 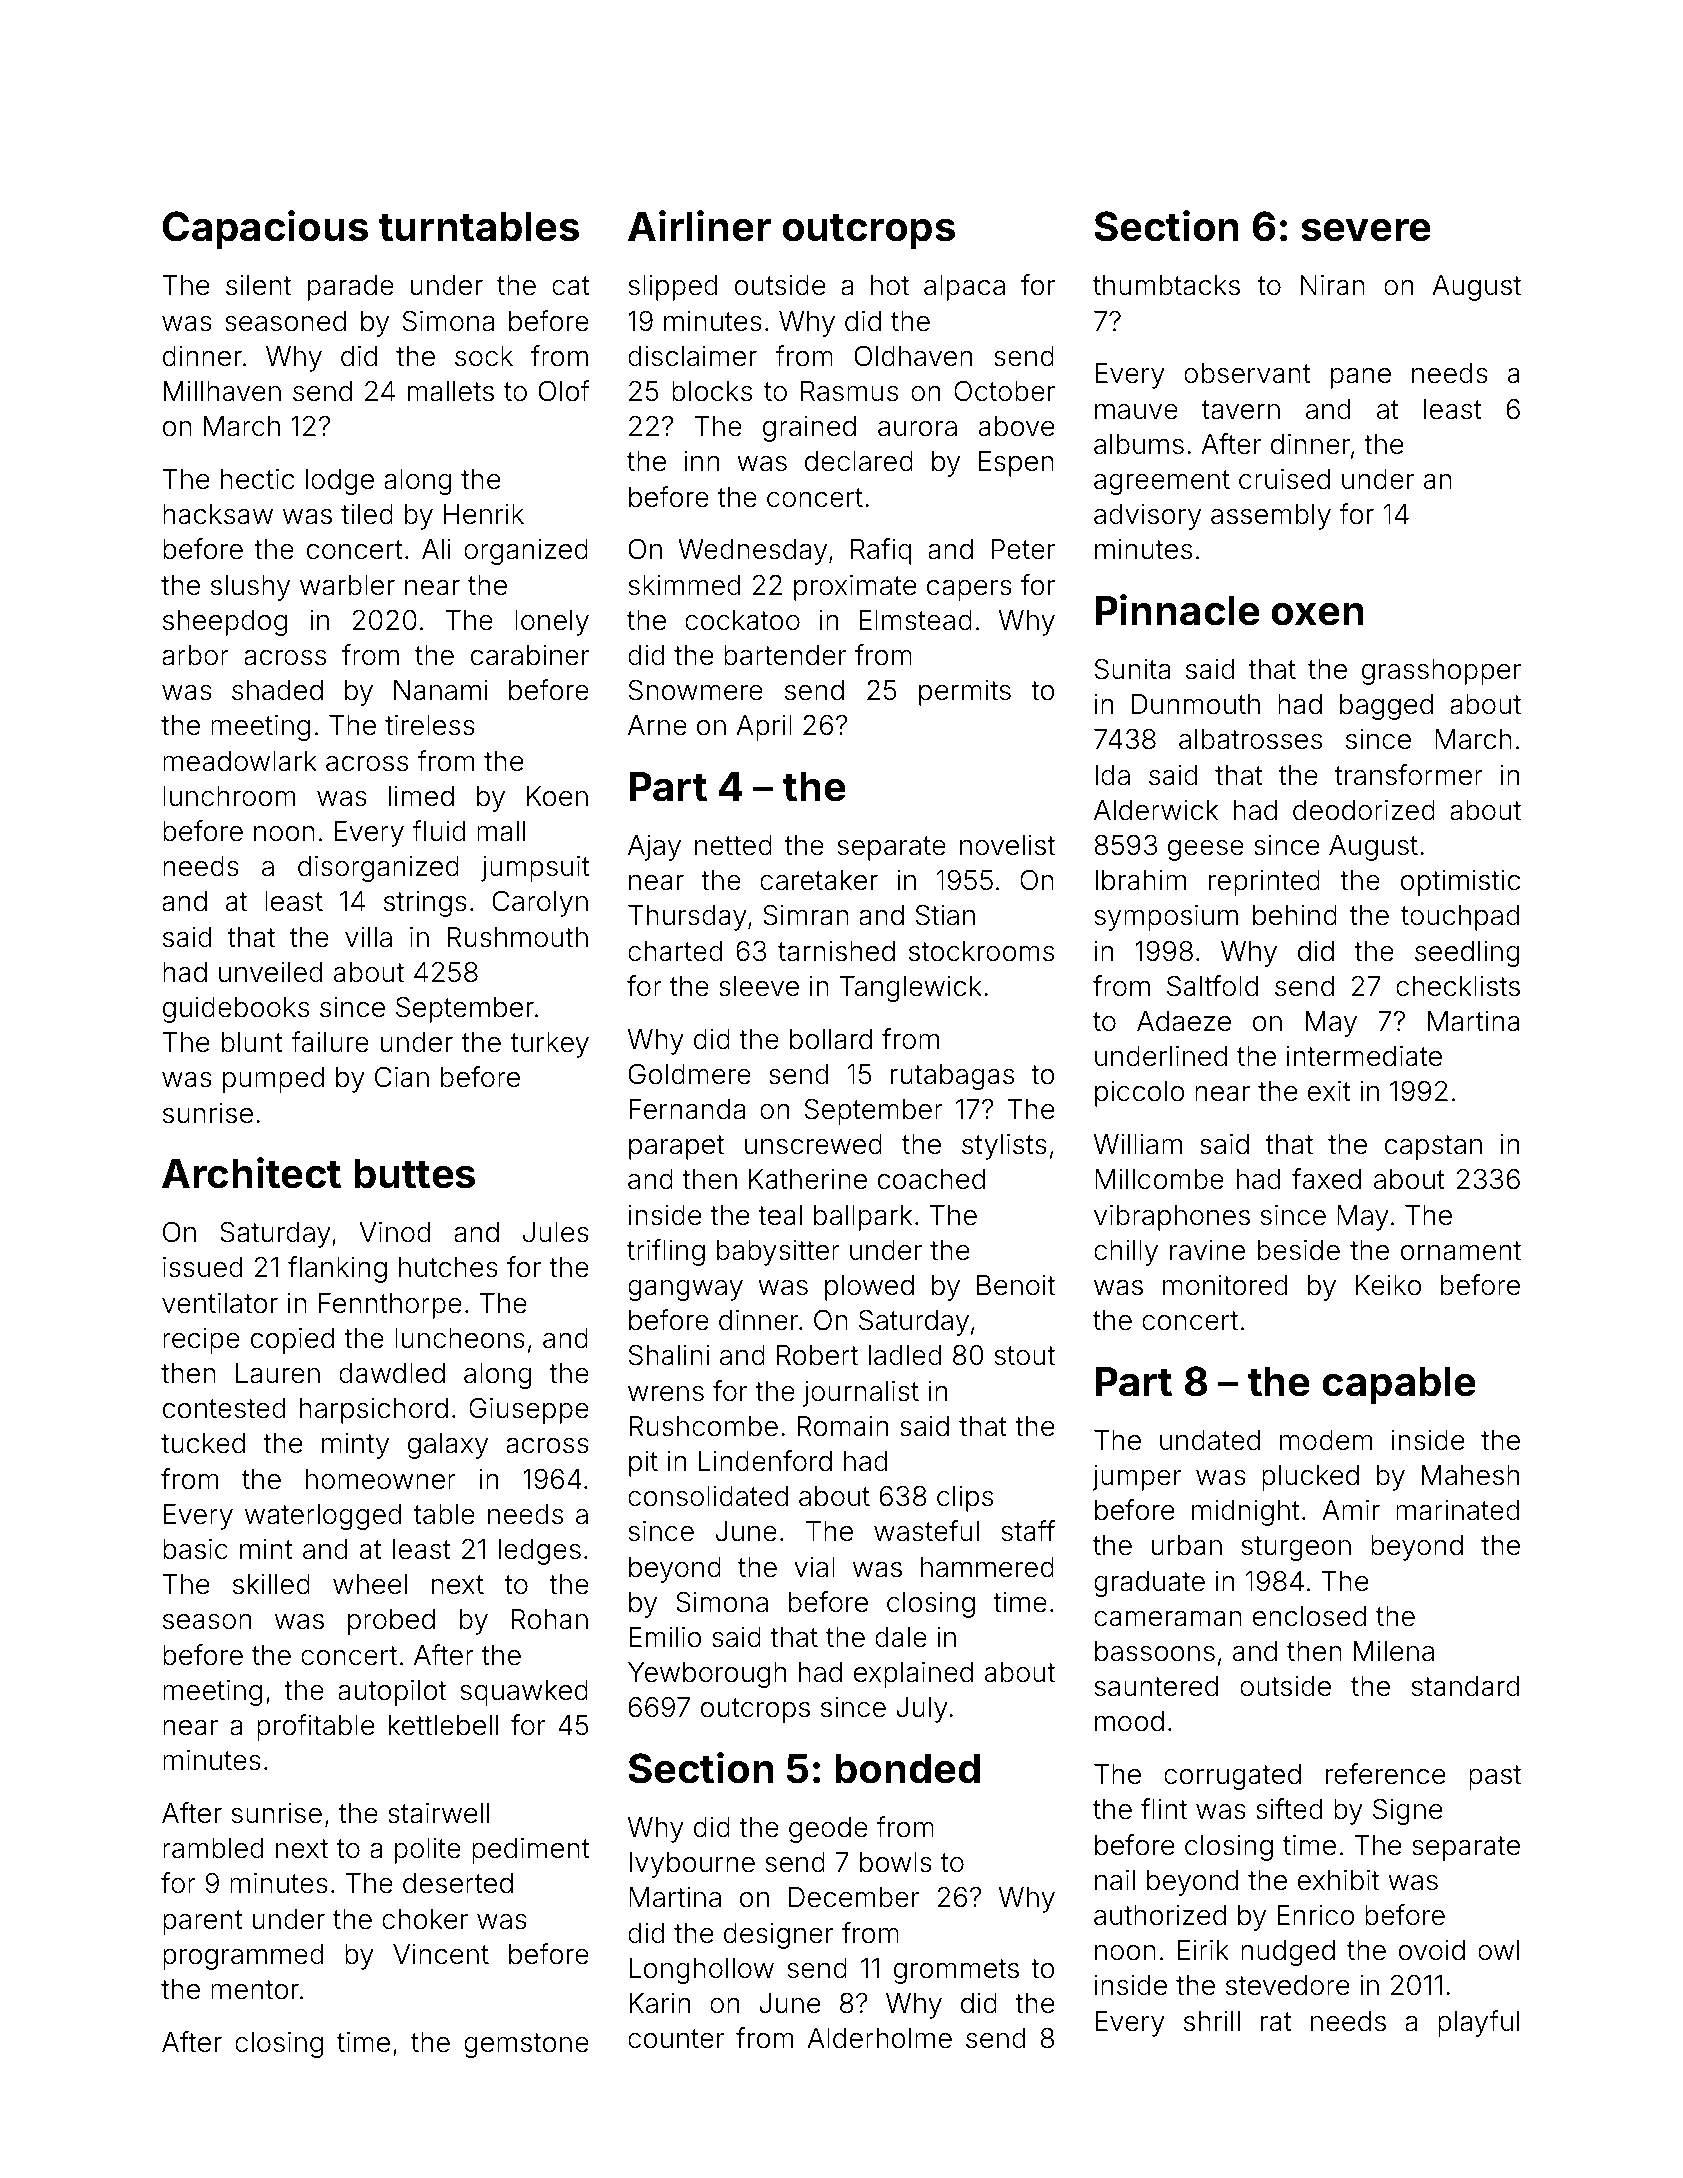 I want to click on undated, so click(x=1210, y=1440).
